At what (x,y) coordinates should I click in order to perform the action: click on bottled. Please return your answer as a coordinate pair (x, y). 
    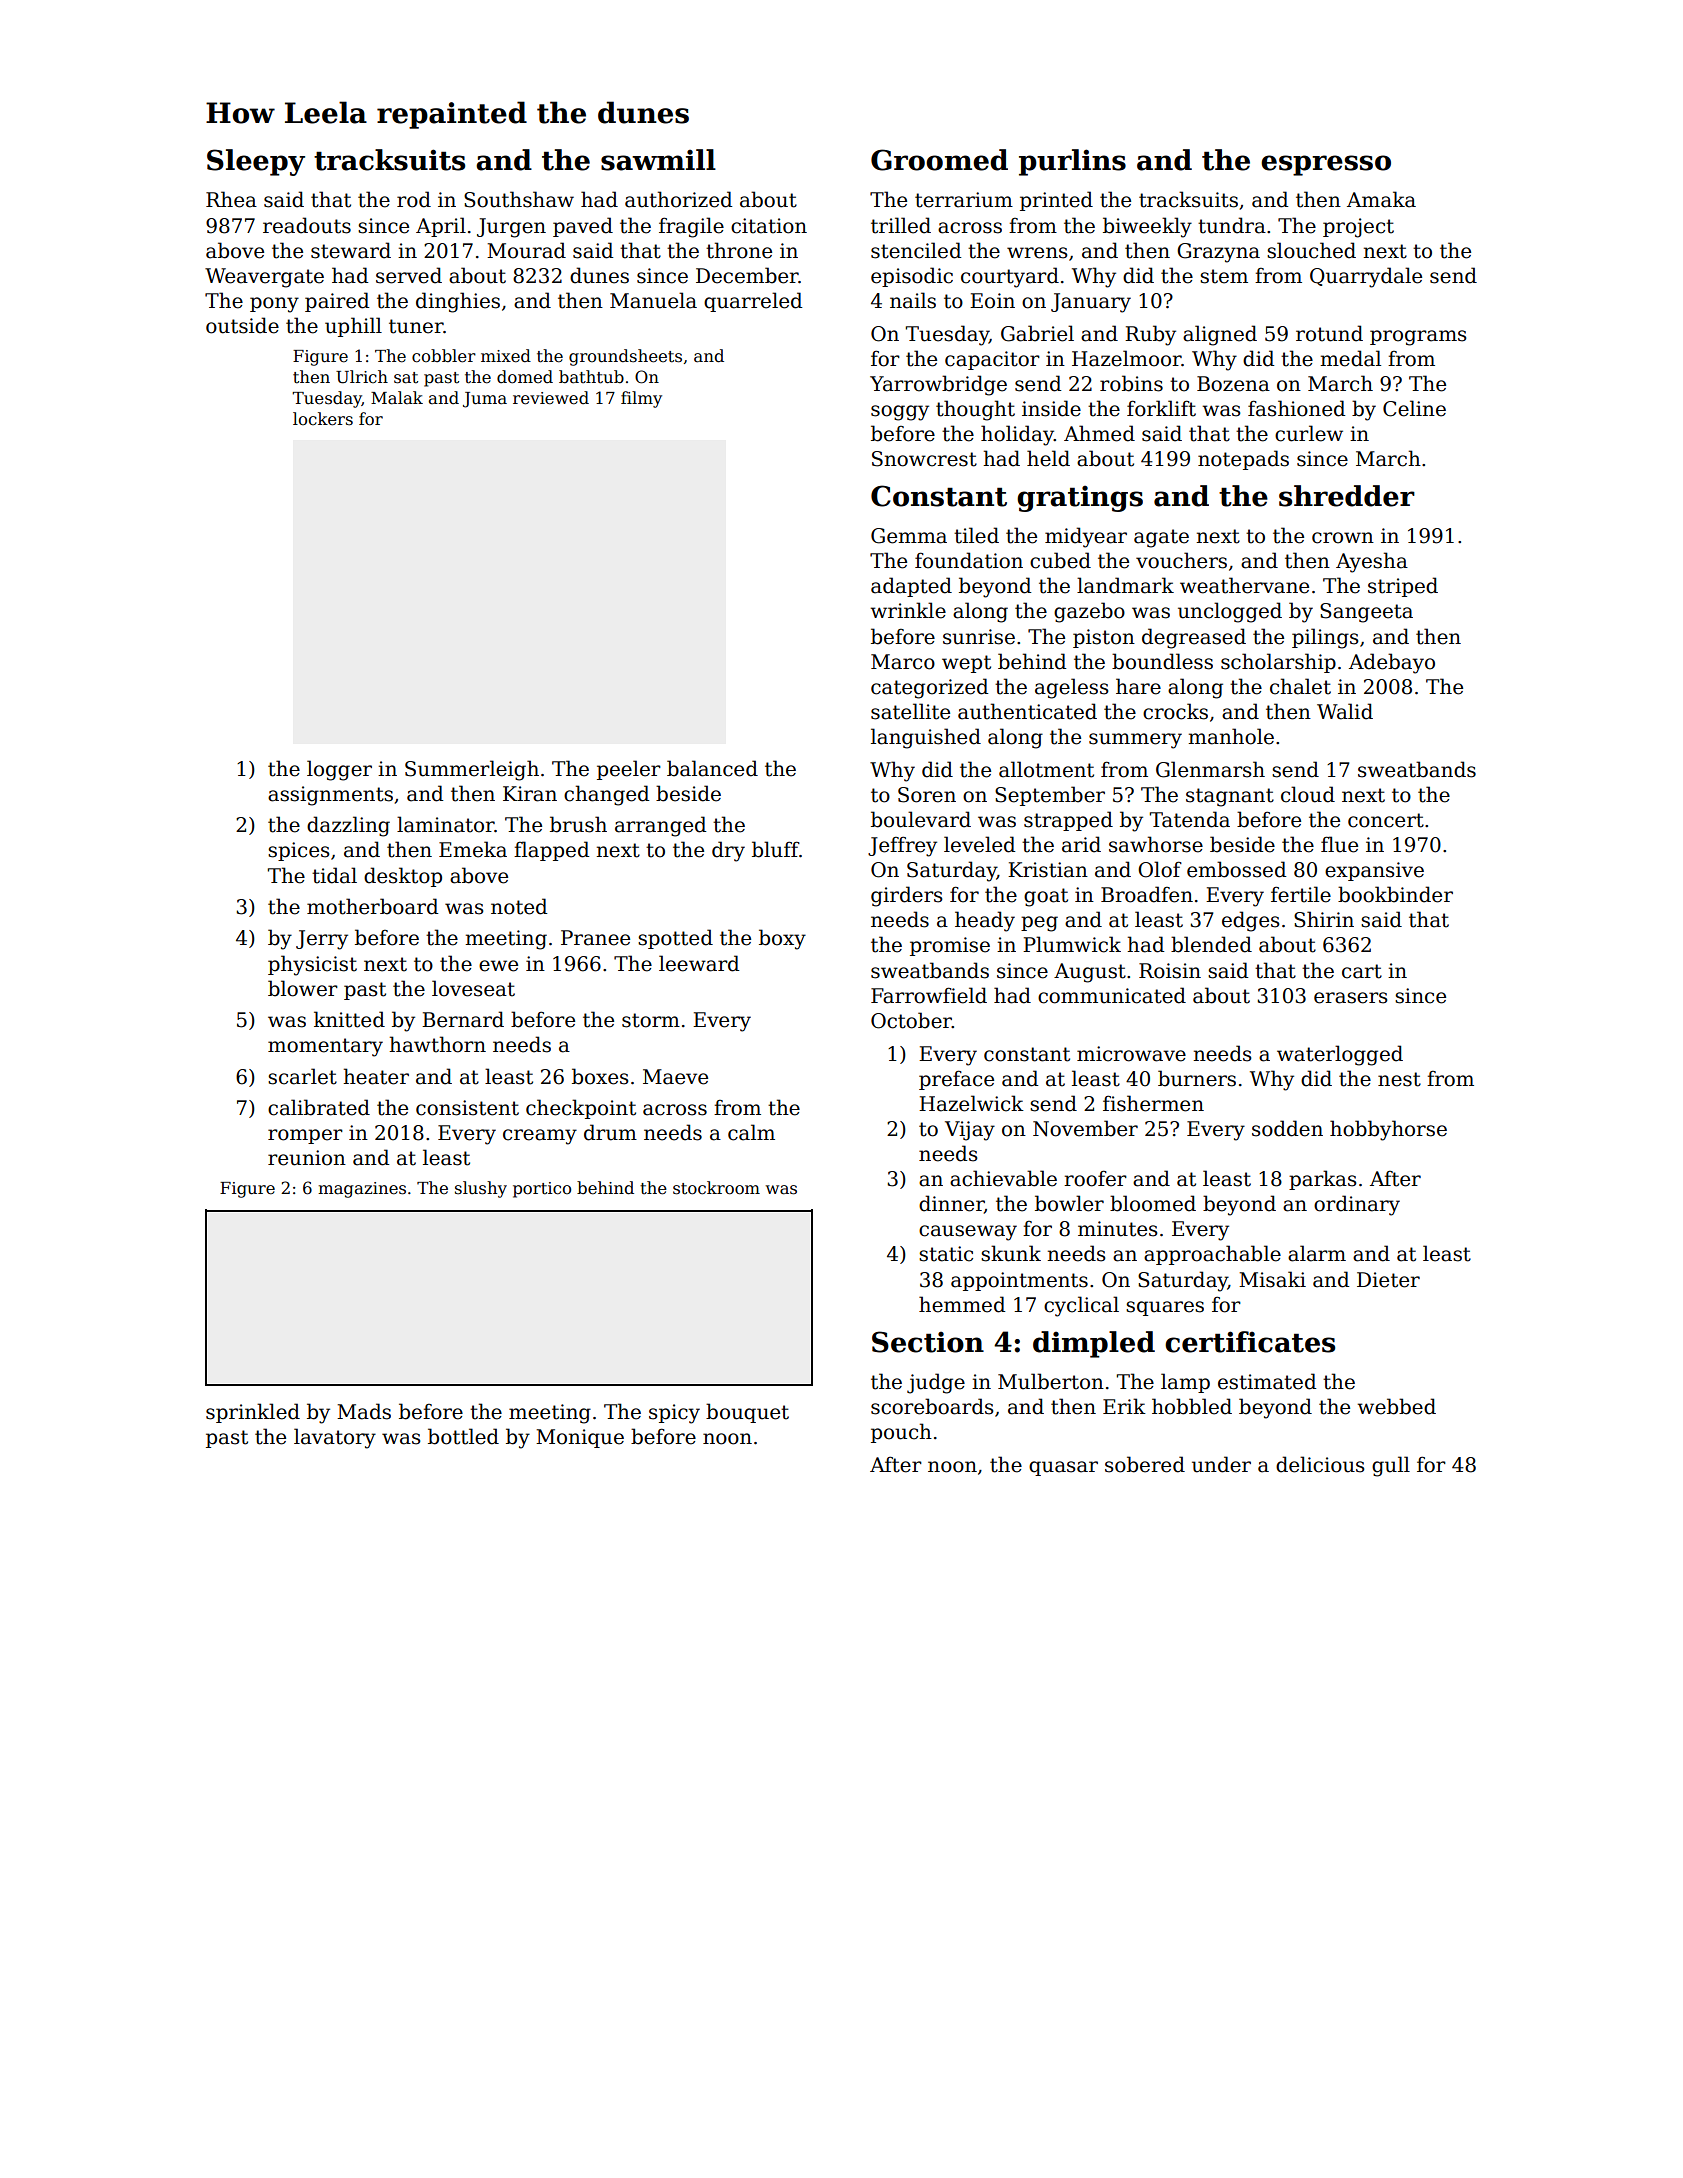
    Looking at the image, I should click on (463, 1436).
